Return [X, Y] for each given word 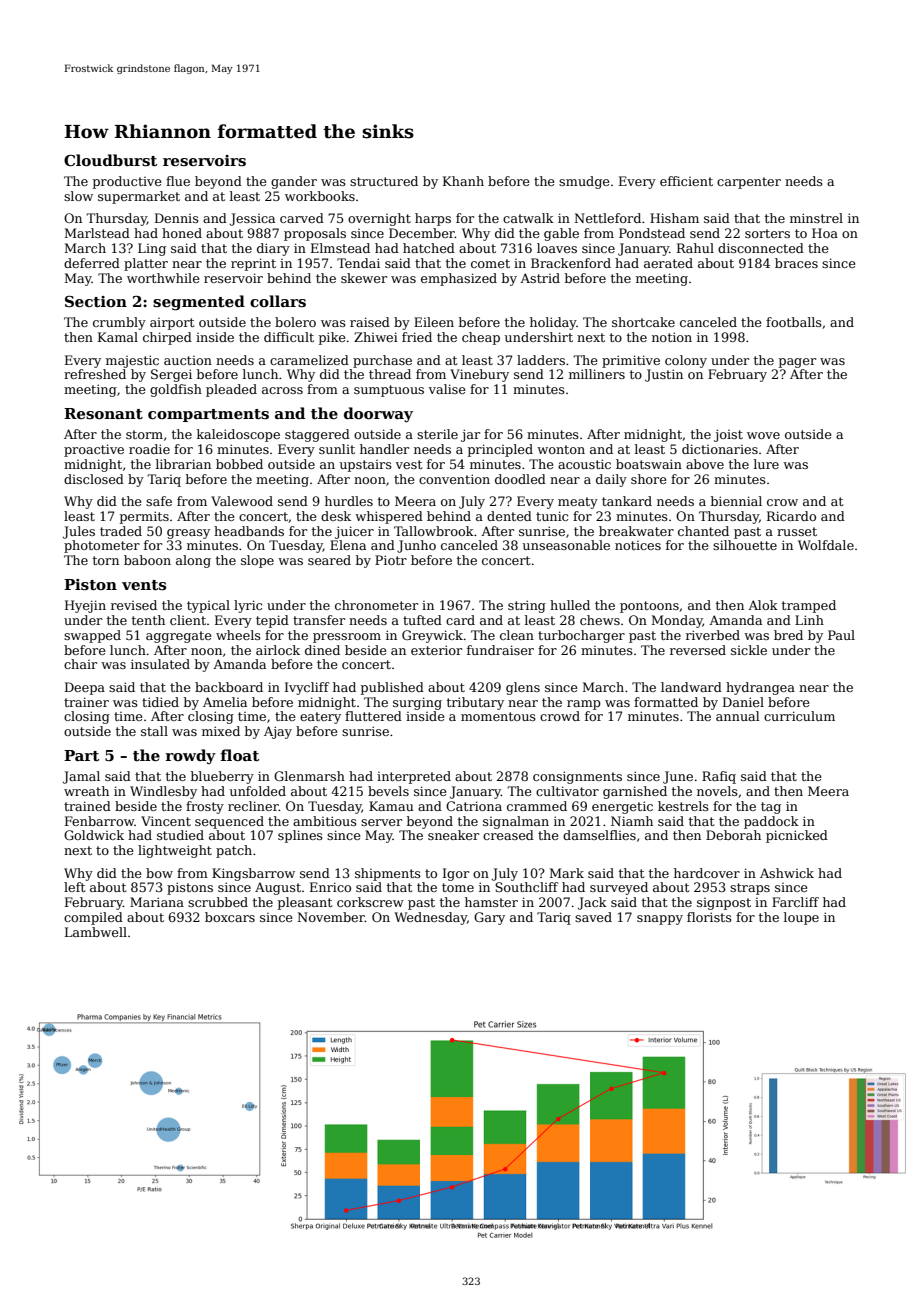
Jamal [81, 777]
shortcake [643, 322]
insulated [160, 664]
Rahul [695, 248]
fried [417, 337]
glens [523, 688]
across [282, 390]
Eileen [434, 322]
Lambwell [96, 932]
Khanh [463, 181]
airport [172, 324]
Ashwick [787, 873]
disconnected [761, 248]
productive [127, 182]
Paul [841, 635]
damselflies [599, 835]
